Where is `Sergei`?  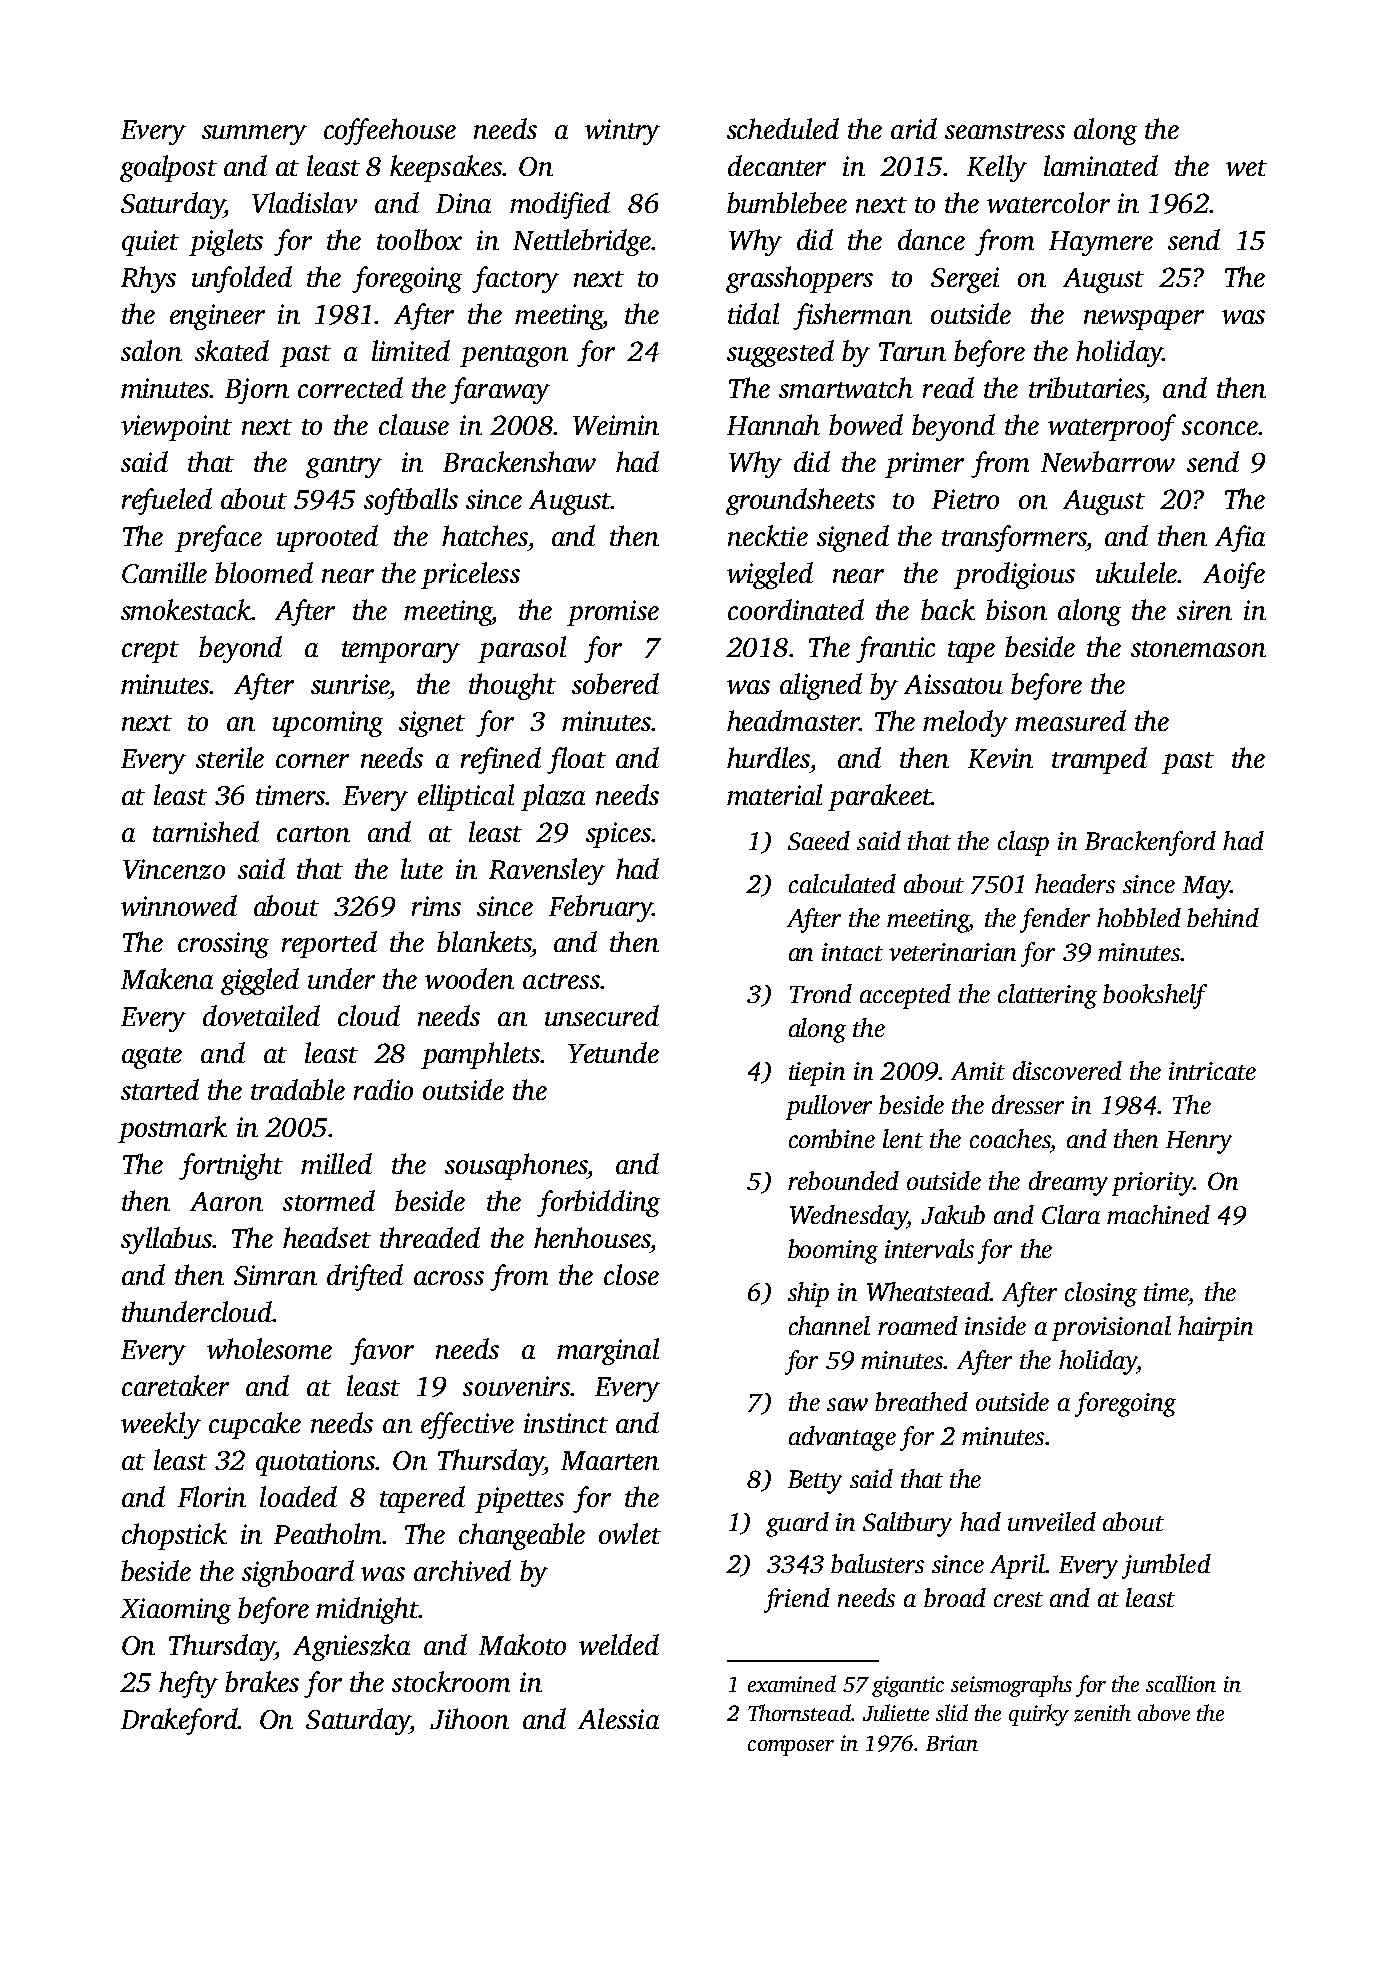
Sergei is located at coordinates (965, 280).
